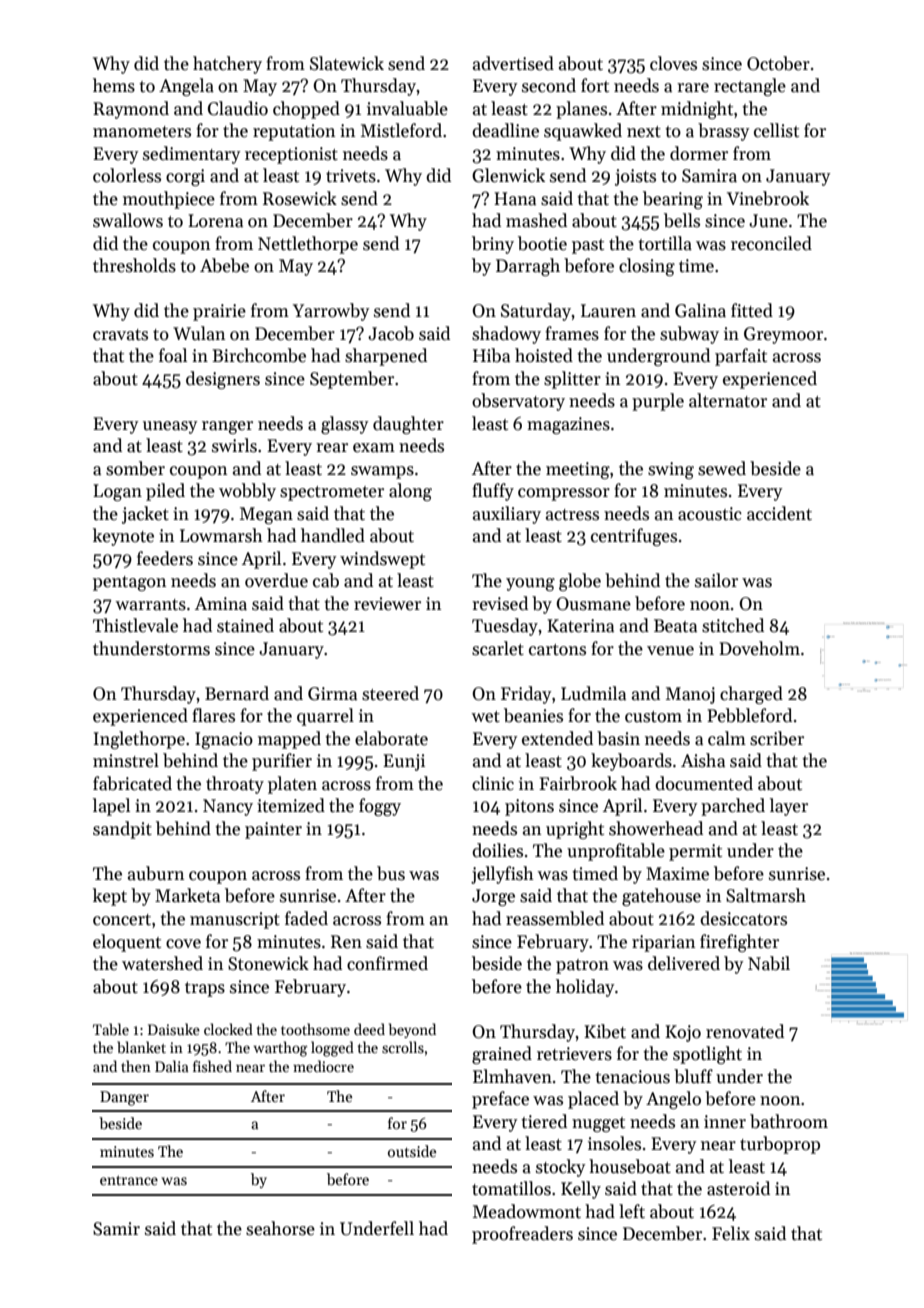 The image size is (924, 1308). Describe the element at coordinates (259, 355) in the screenshot. I see `Birchcombe` at that location.
